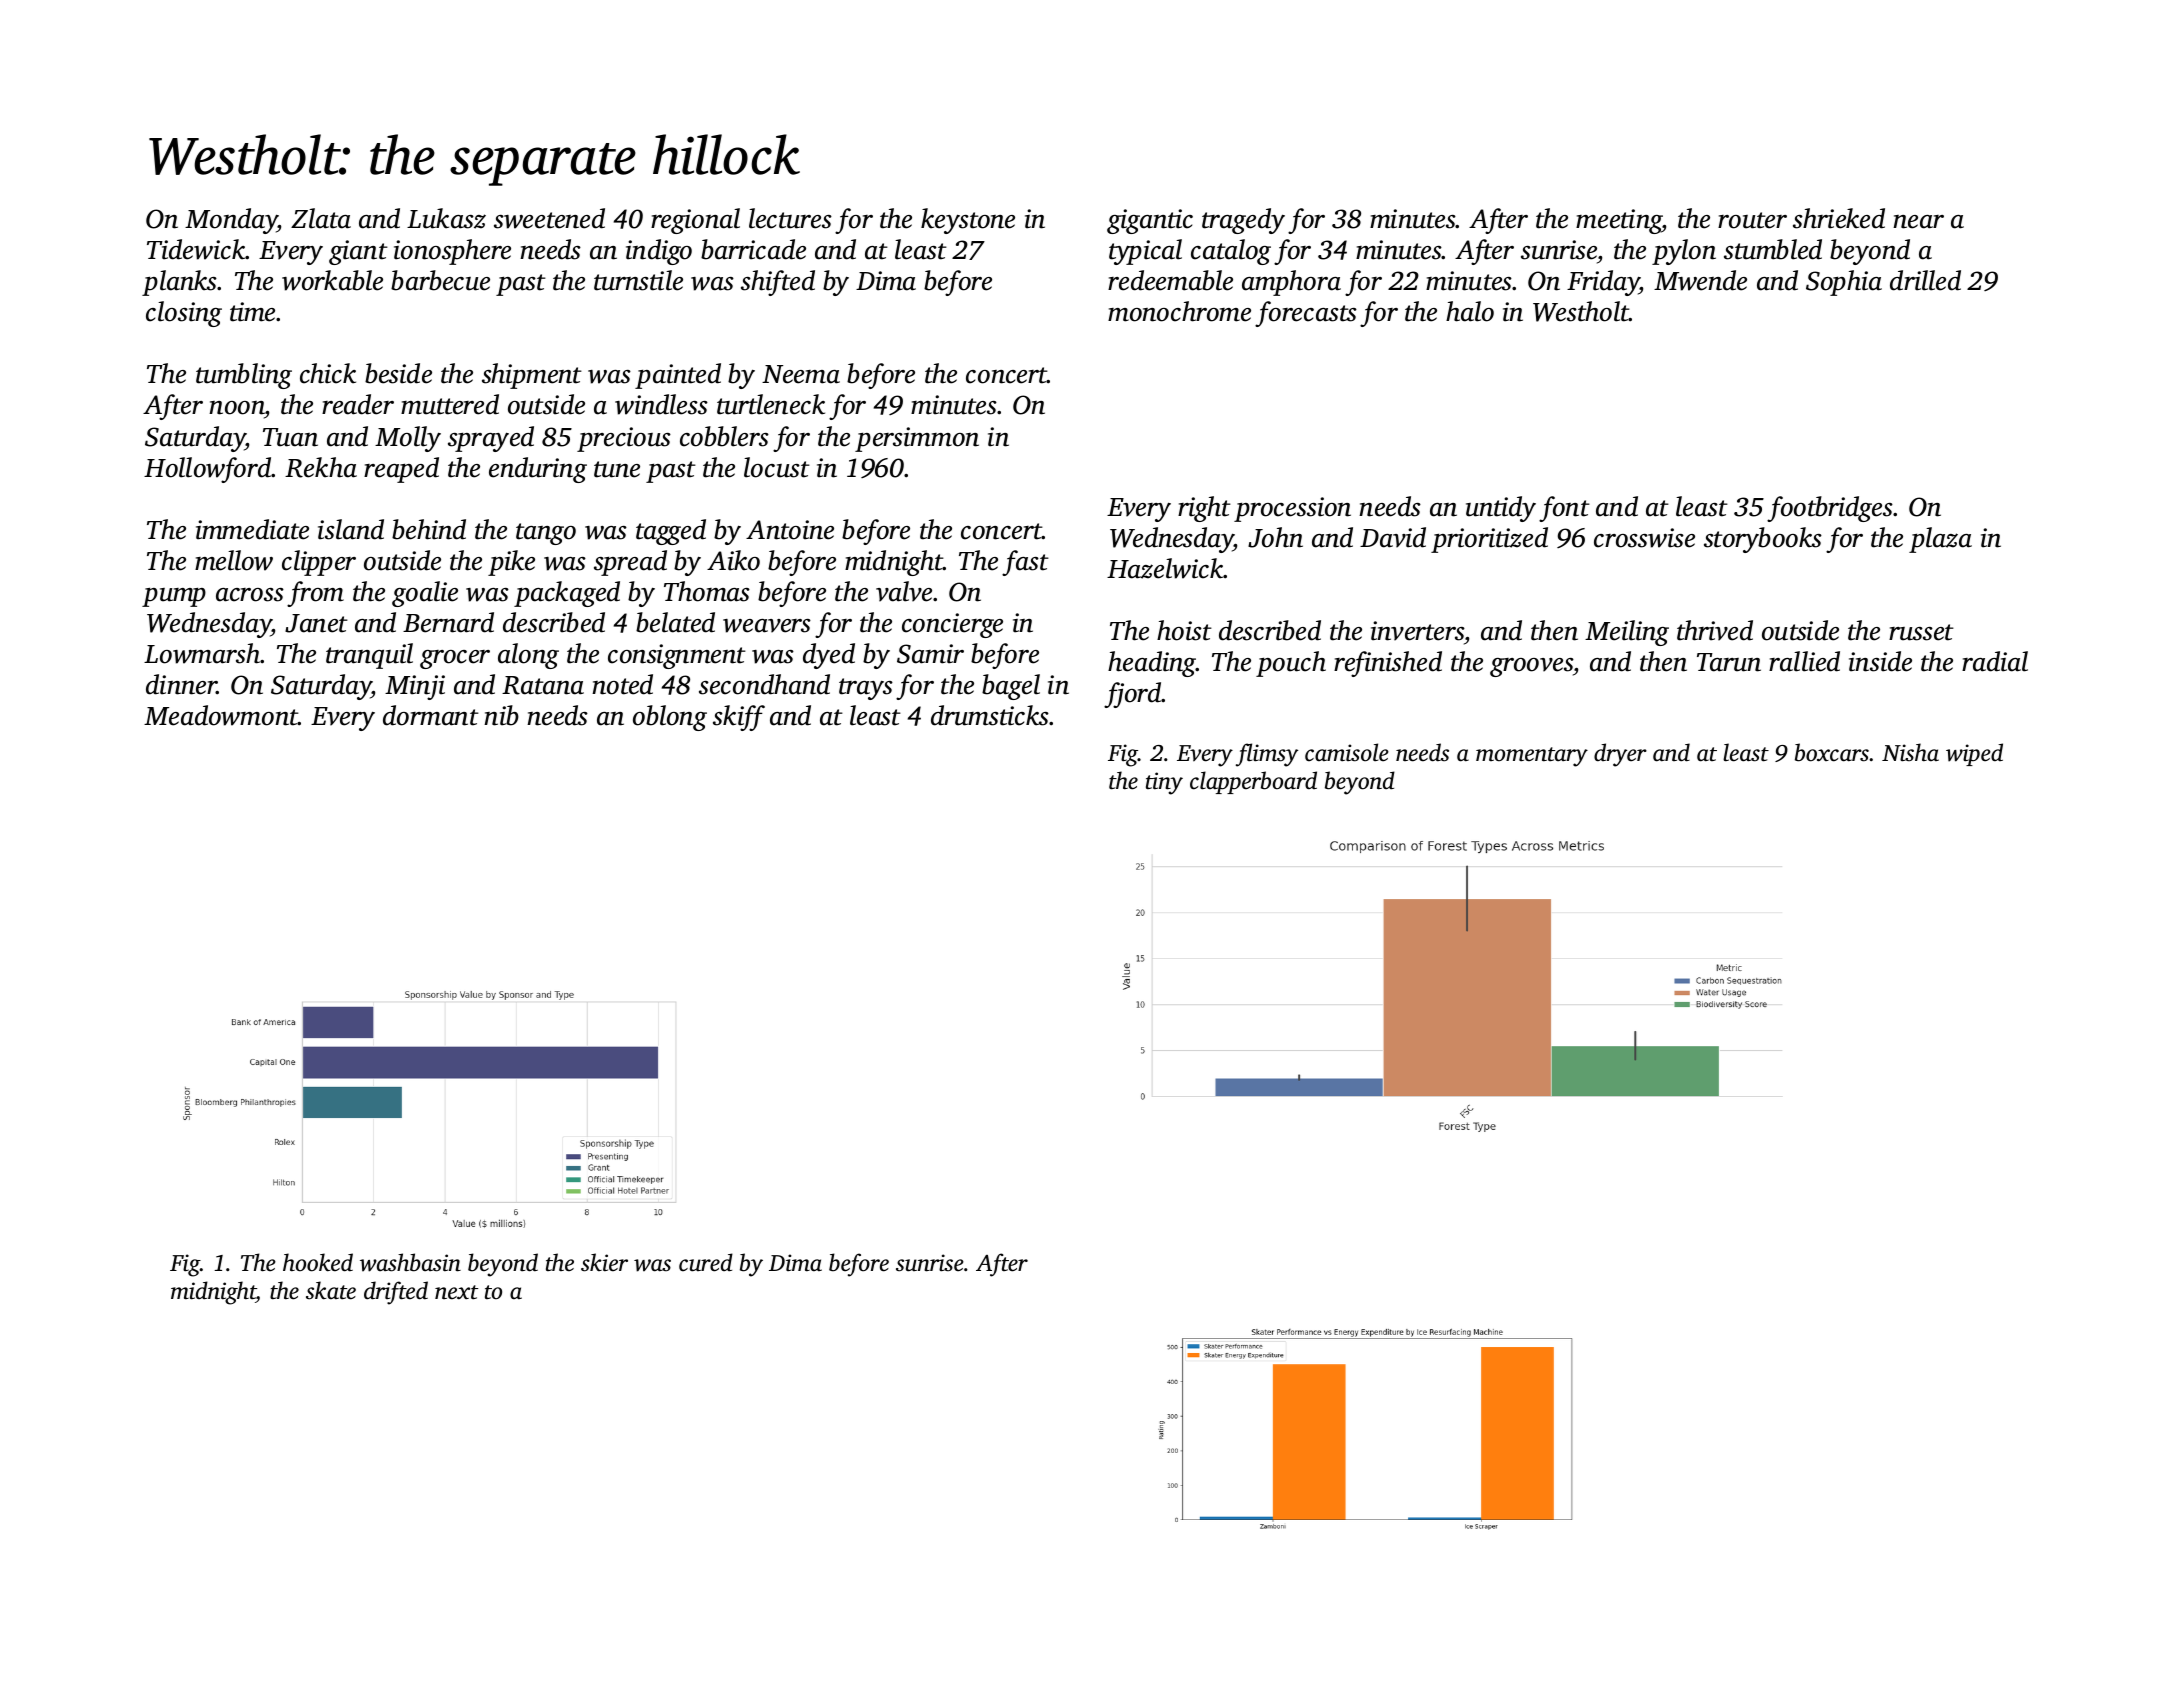  Describe the element at coordinates (1306, 314) in the screenshot. I see `forecasts` at that location.
